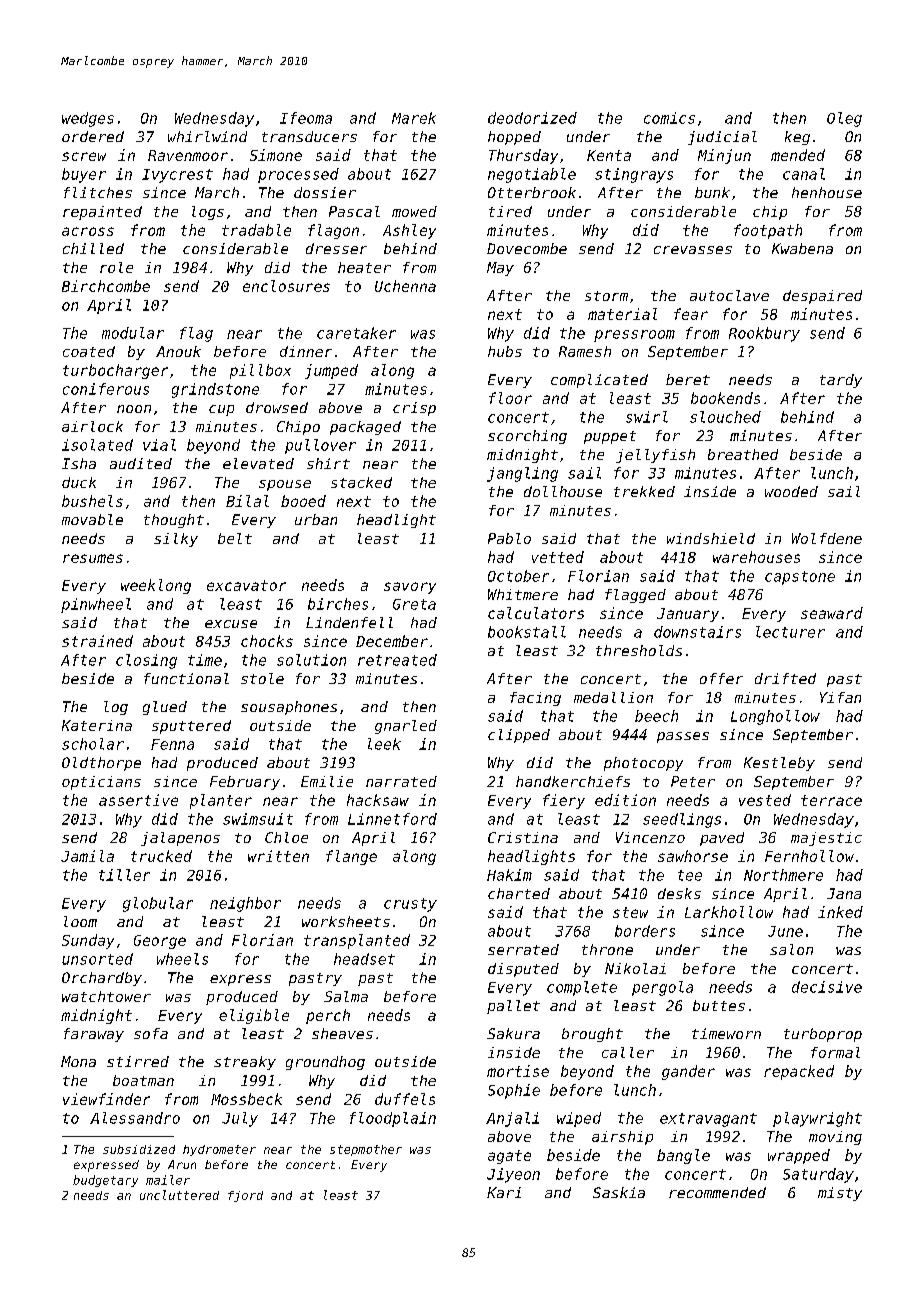  What do you see at coordinates (267, 641) in the document?
I see `chocks` at bounding box center [267, 641].
